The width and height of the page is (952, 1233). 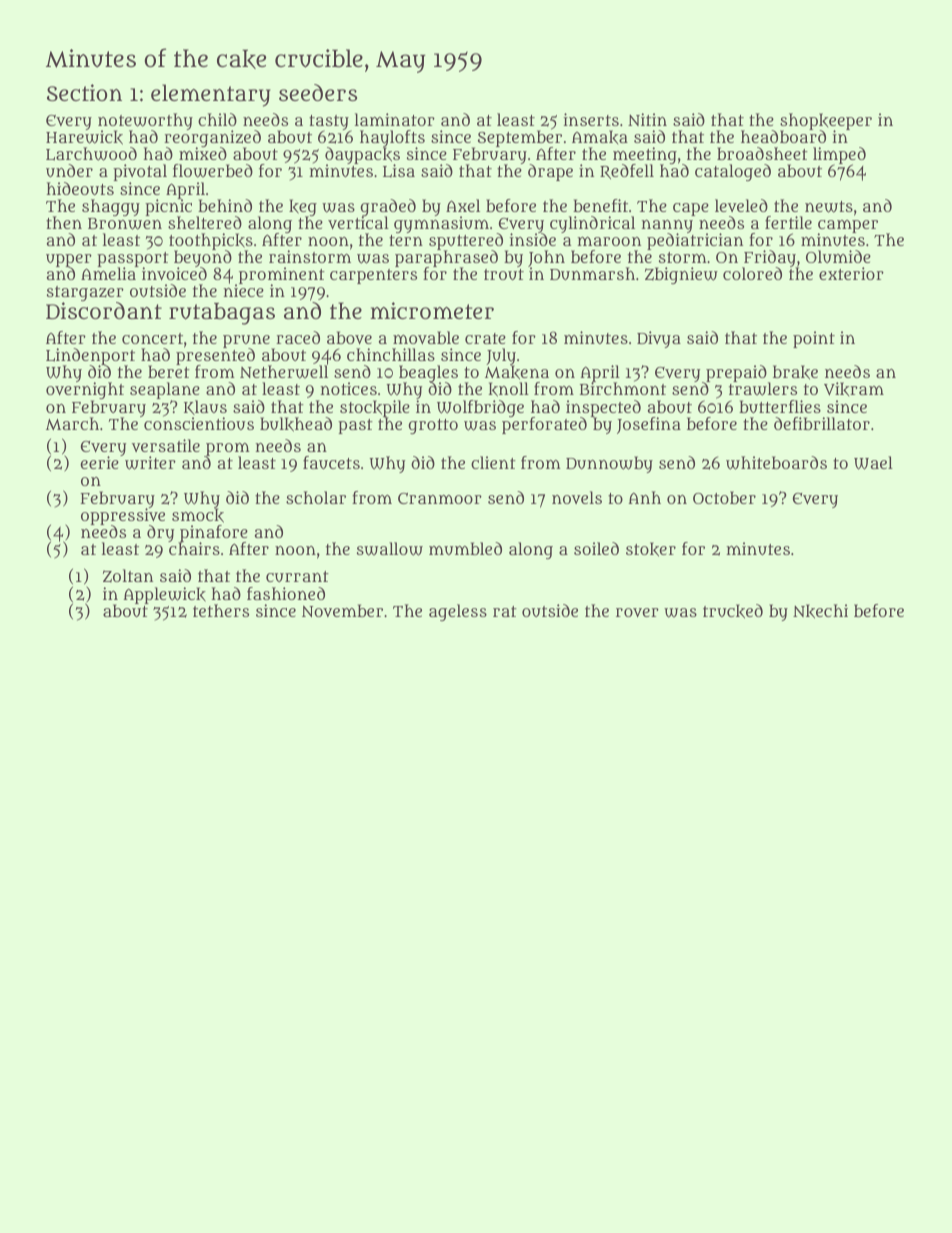 I want to click on October, so click(x=724, y=497).
